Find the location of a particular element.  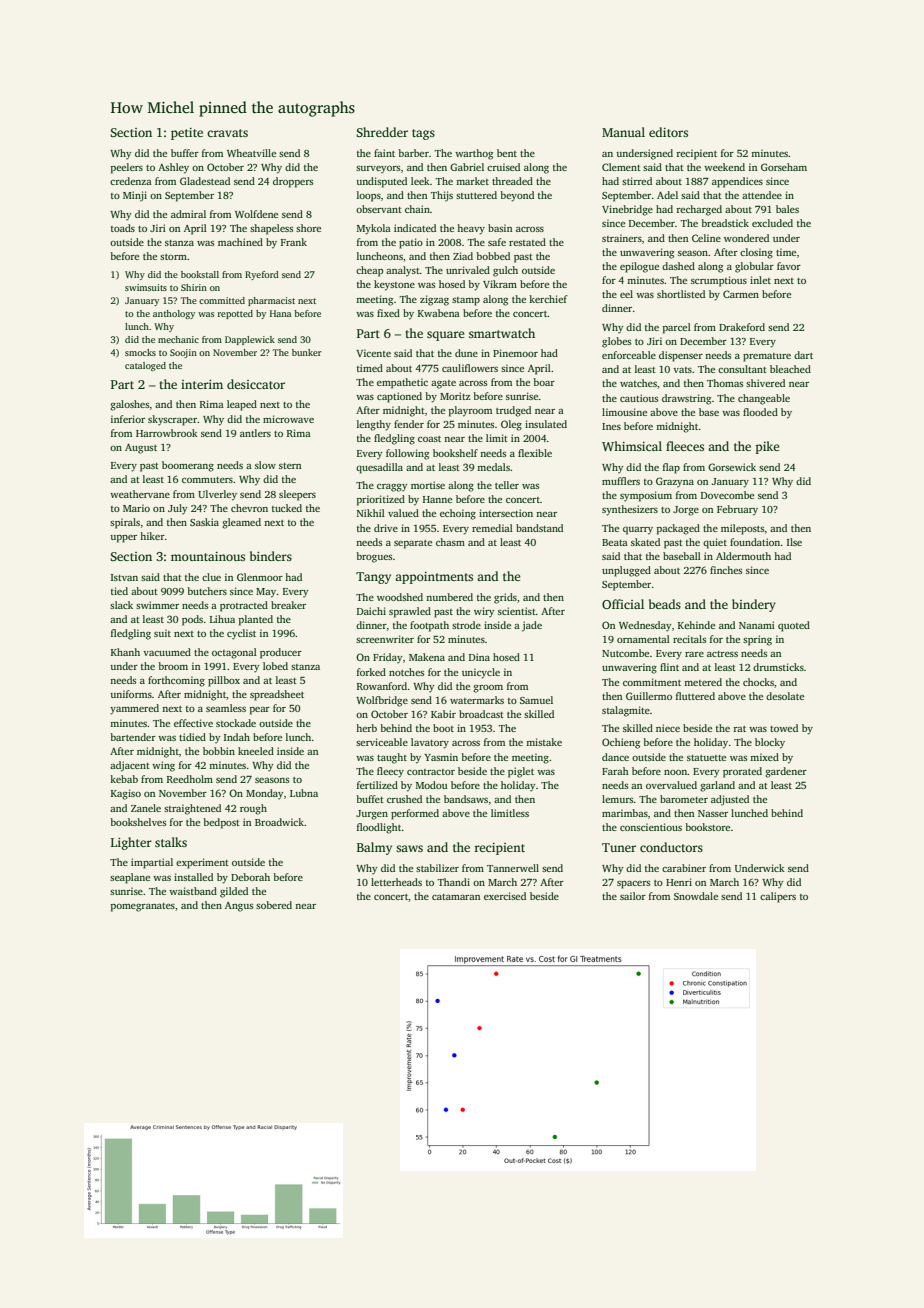

machined is located at coordinates (240, 242).
